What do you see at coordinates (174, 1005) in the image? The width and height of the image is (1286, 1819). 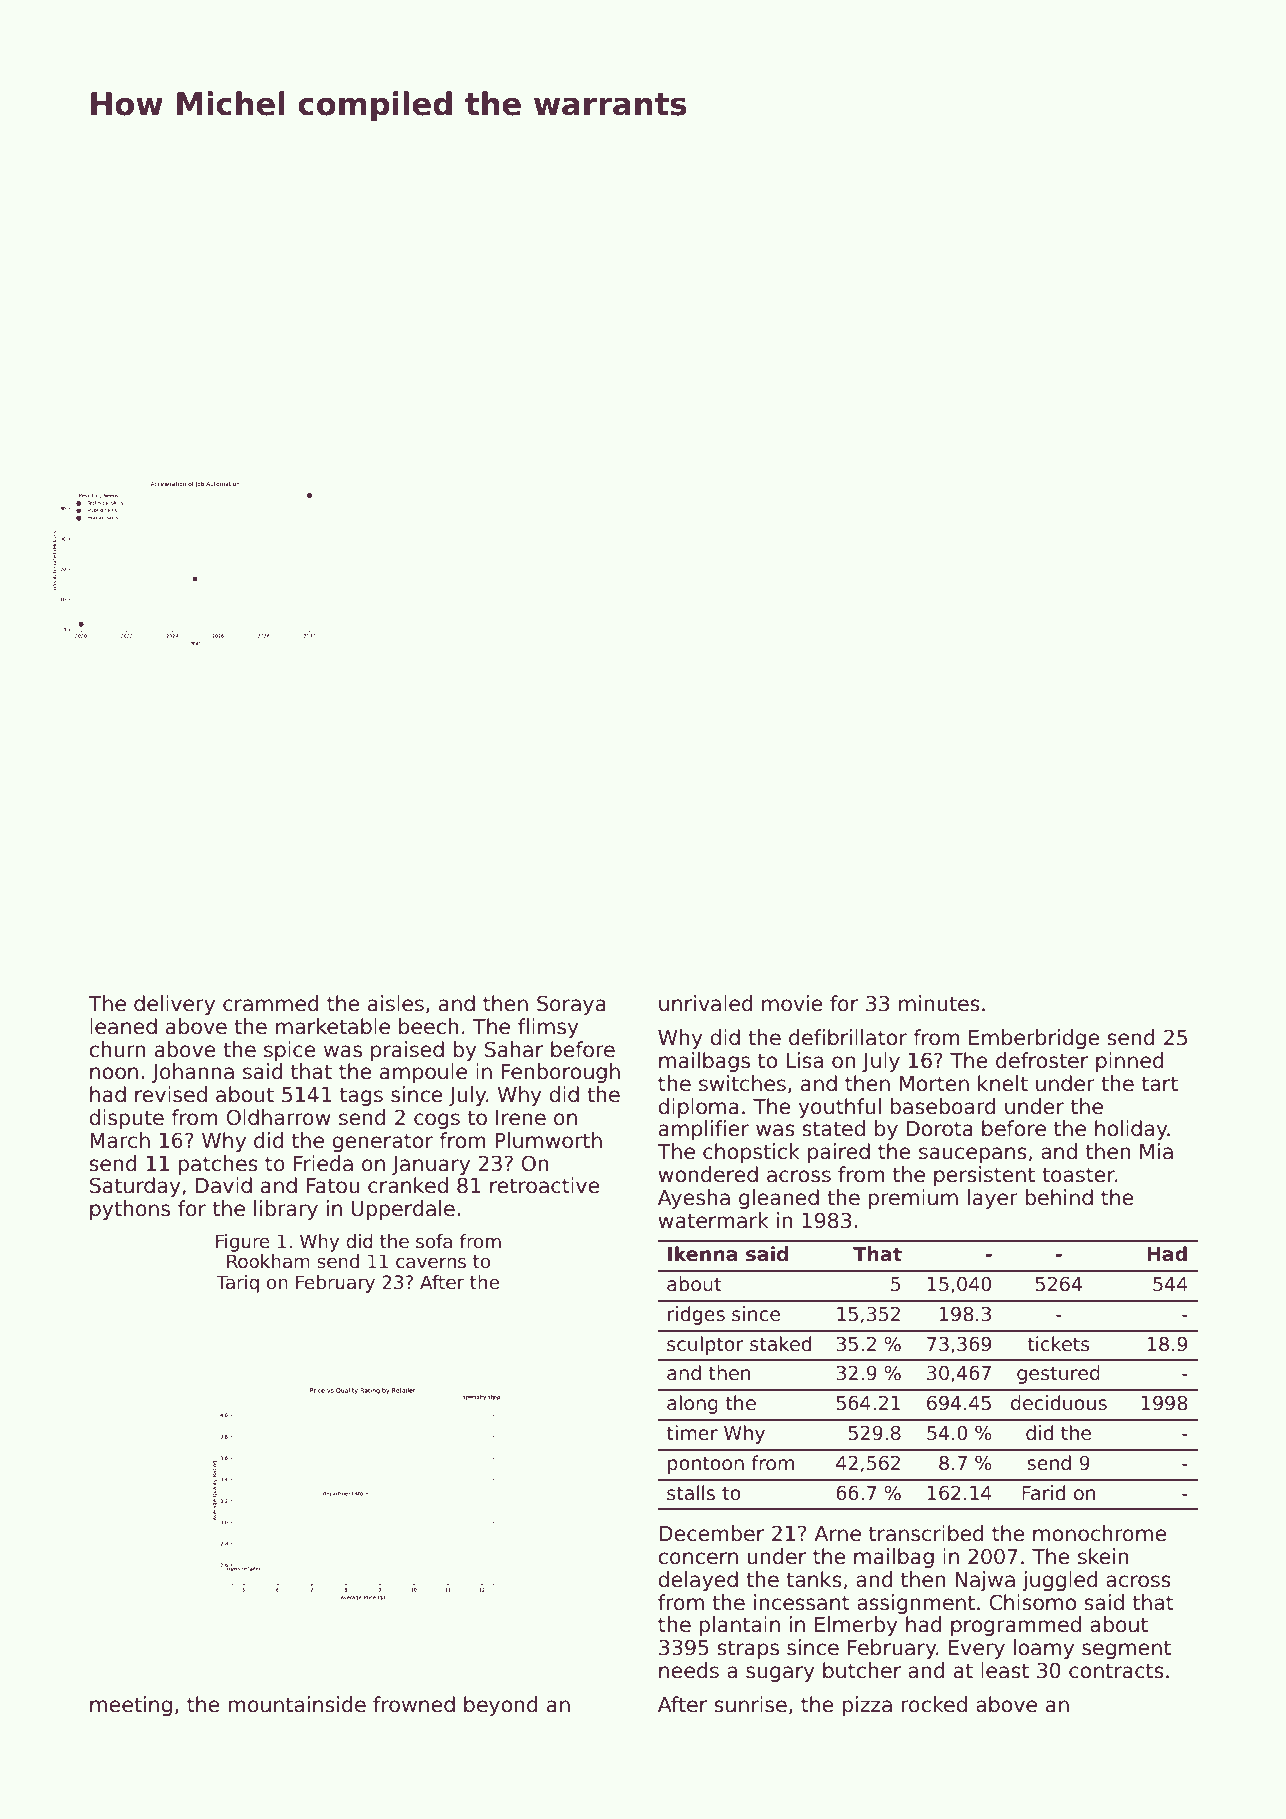 I see `delivery` at bounding box center [174, 1005].
